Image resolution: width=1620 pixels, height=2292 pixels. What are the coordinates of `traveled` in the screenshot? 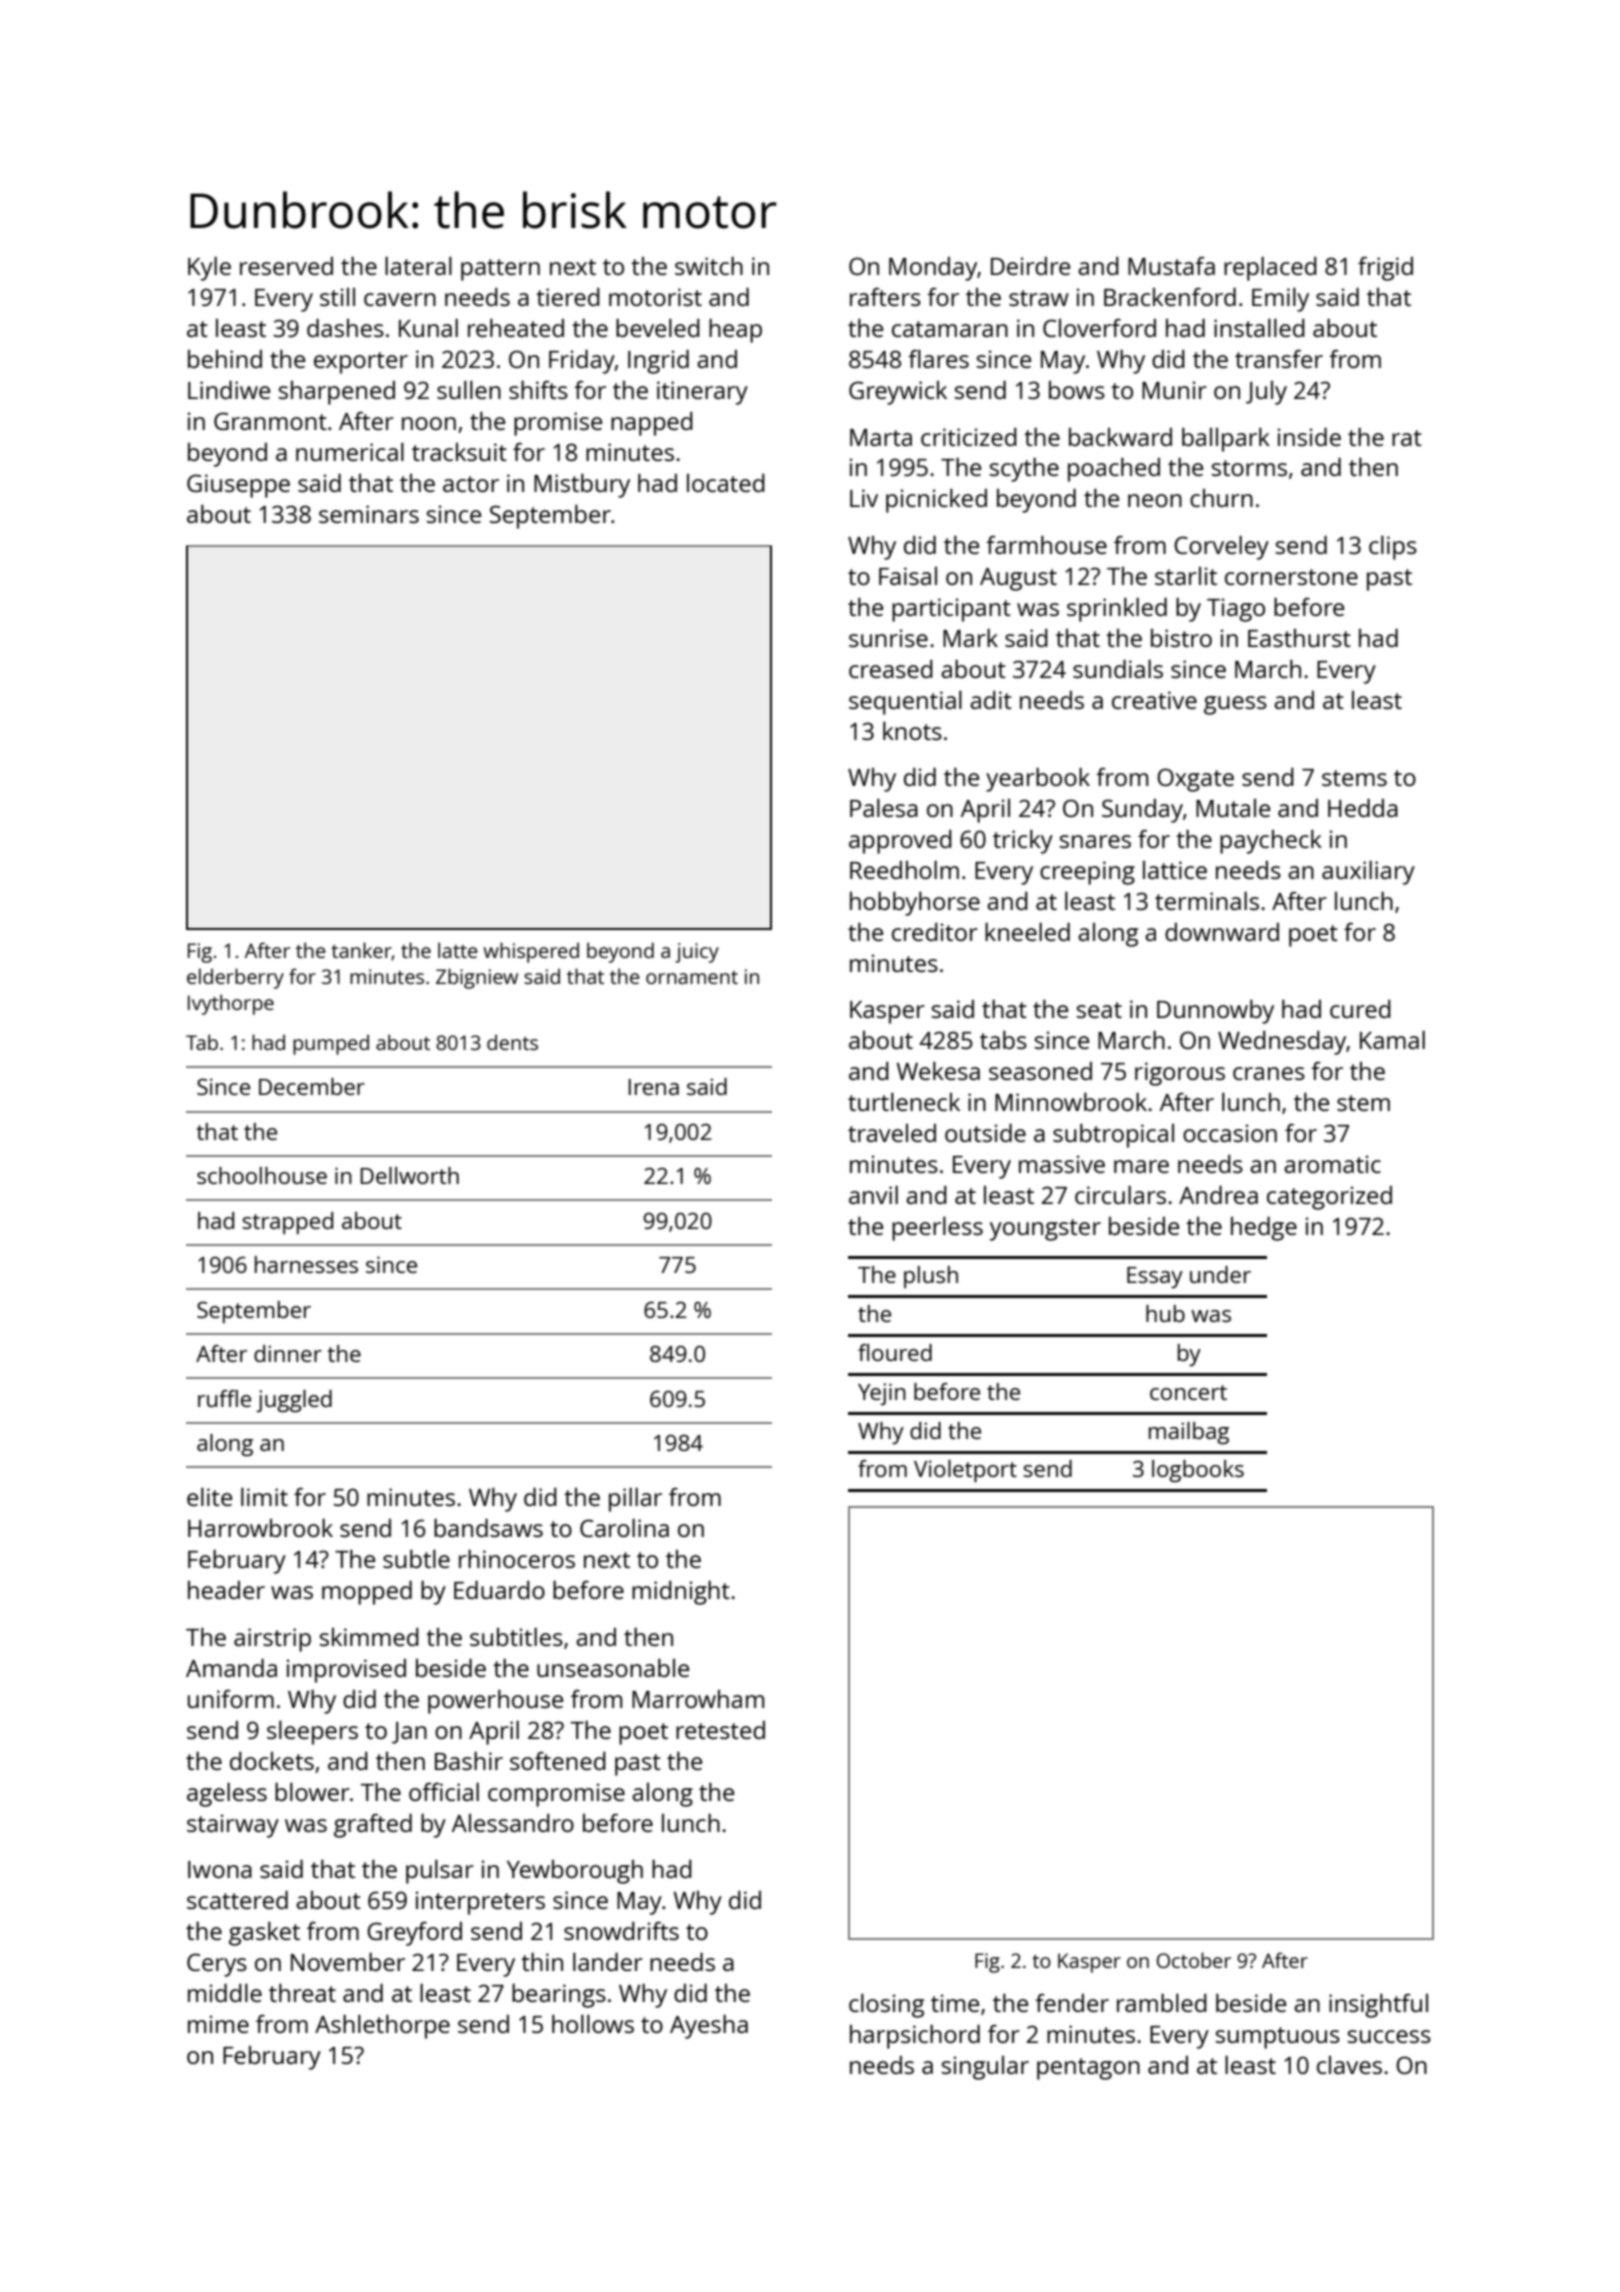 It's located at (892, 1133).
